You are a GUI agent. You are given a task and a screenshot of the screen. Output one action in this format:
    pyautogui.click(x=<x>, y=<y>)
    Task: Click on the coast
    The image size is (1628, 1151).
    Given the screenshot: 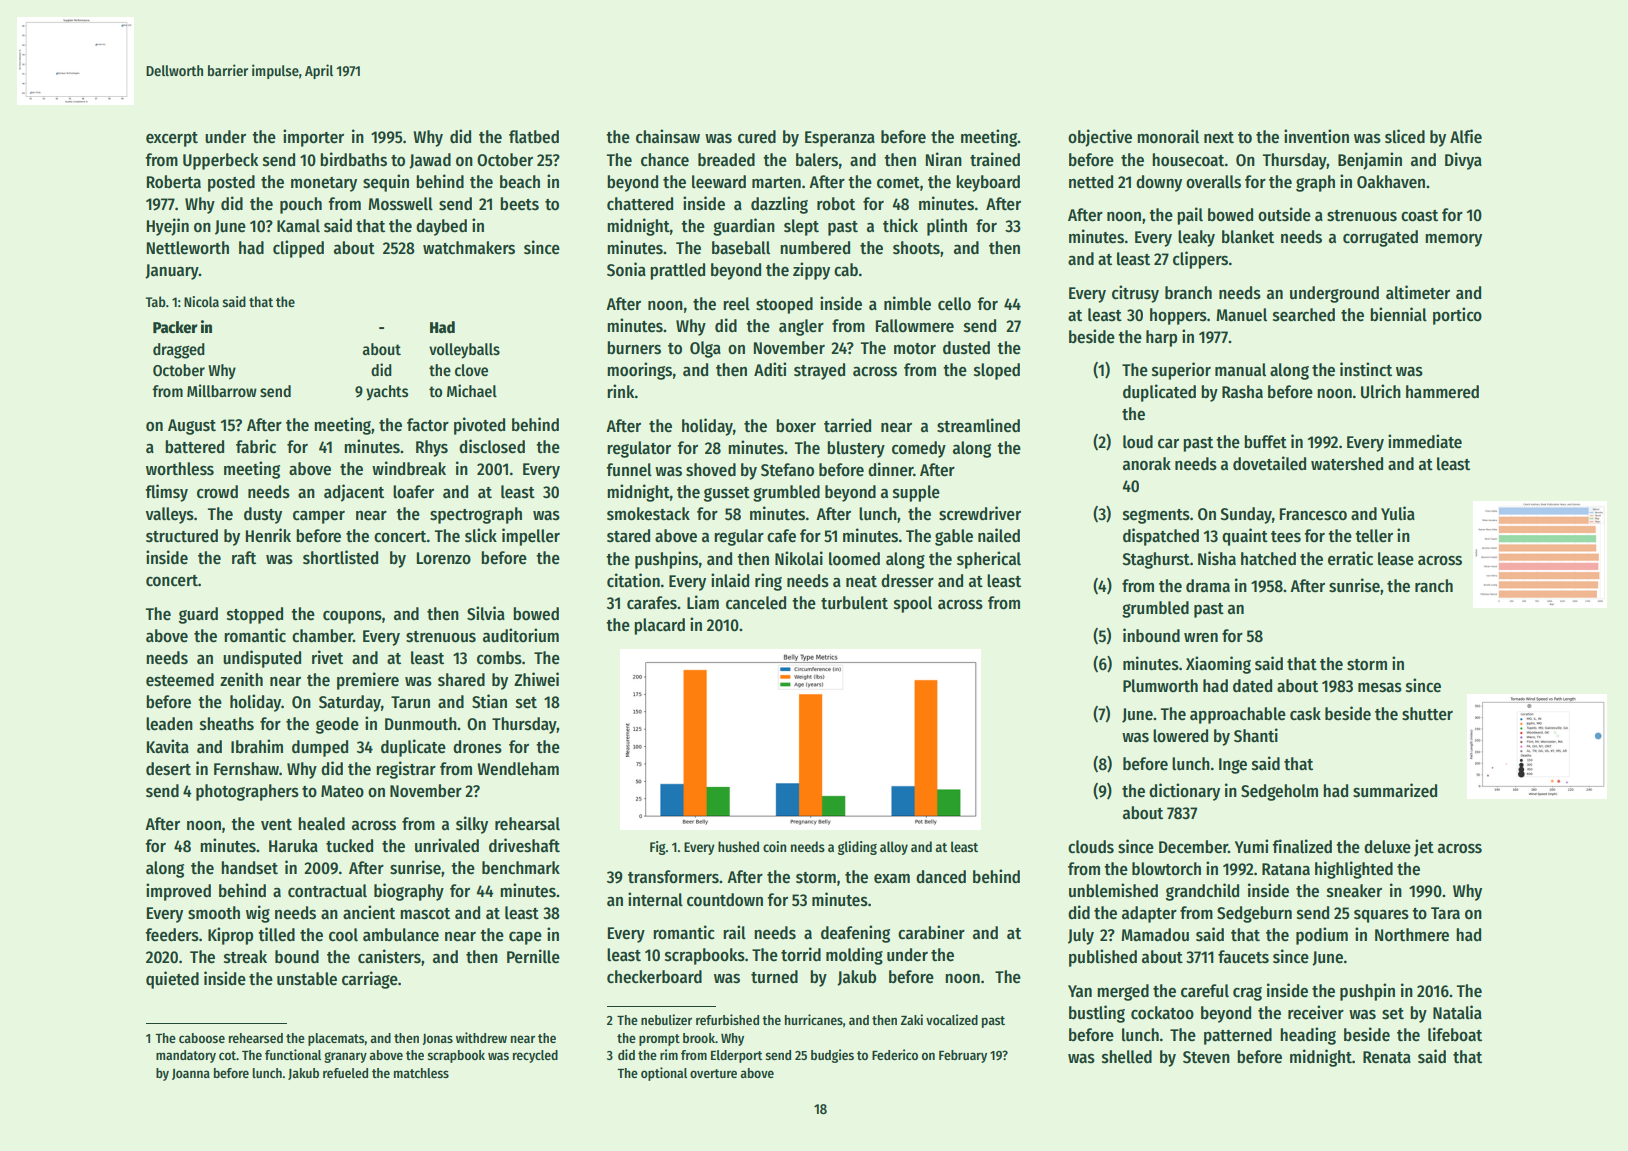 What is the action you would take?
    pyautogui.click(x=1419, y=216)
